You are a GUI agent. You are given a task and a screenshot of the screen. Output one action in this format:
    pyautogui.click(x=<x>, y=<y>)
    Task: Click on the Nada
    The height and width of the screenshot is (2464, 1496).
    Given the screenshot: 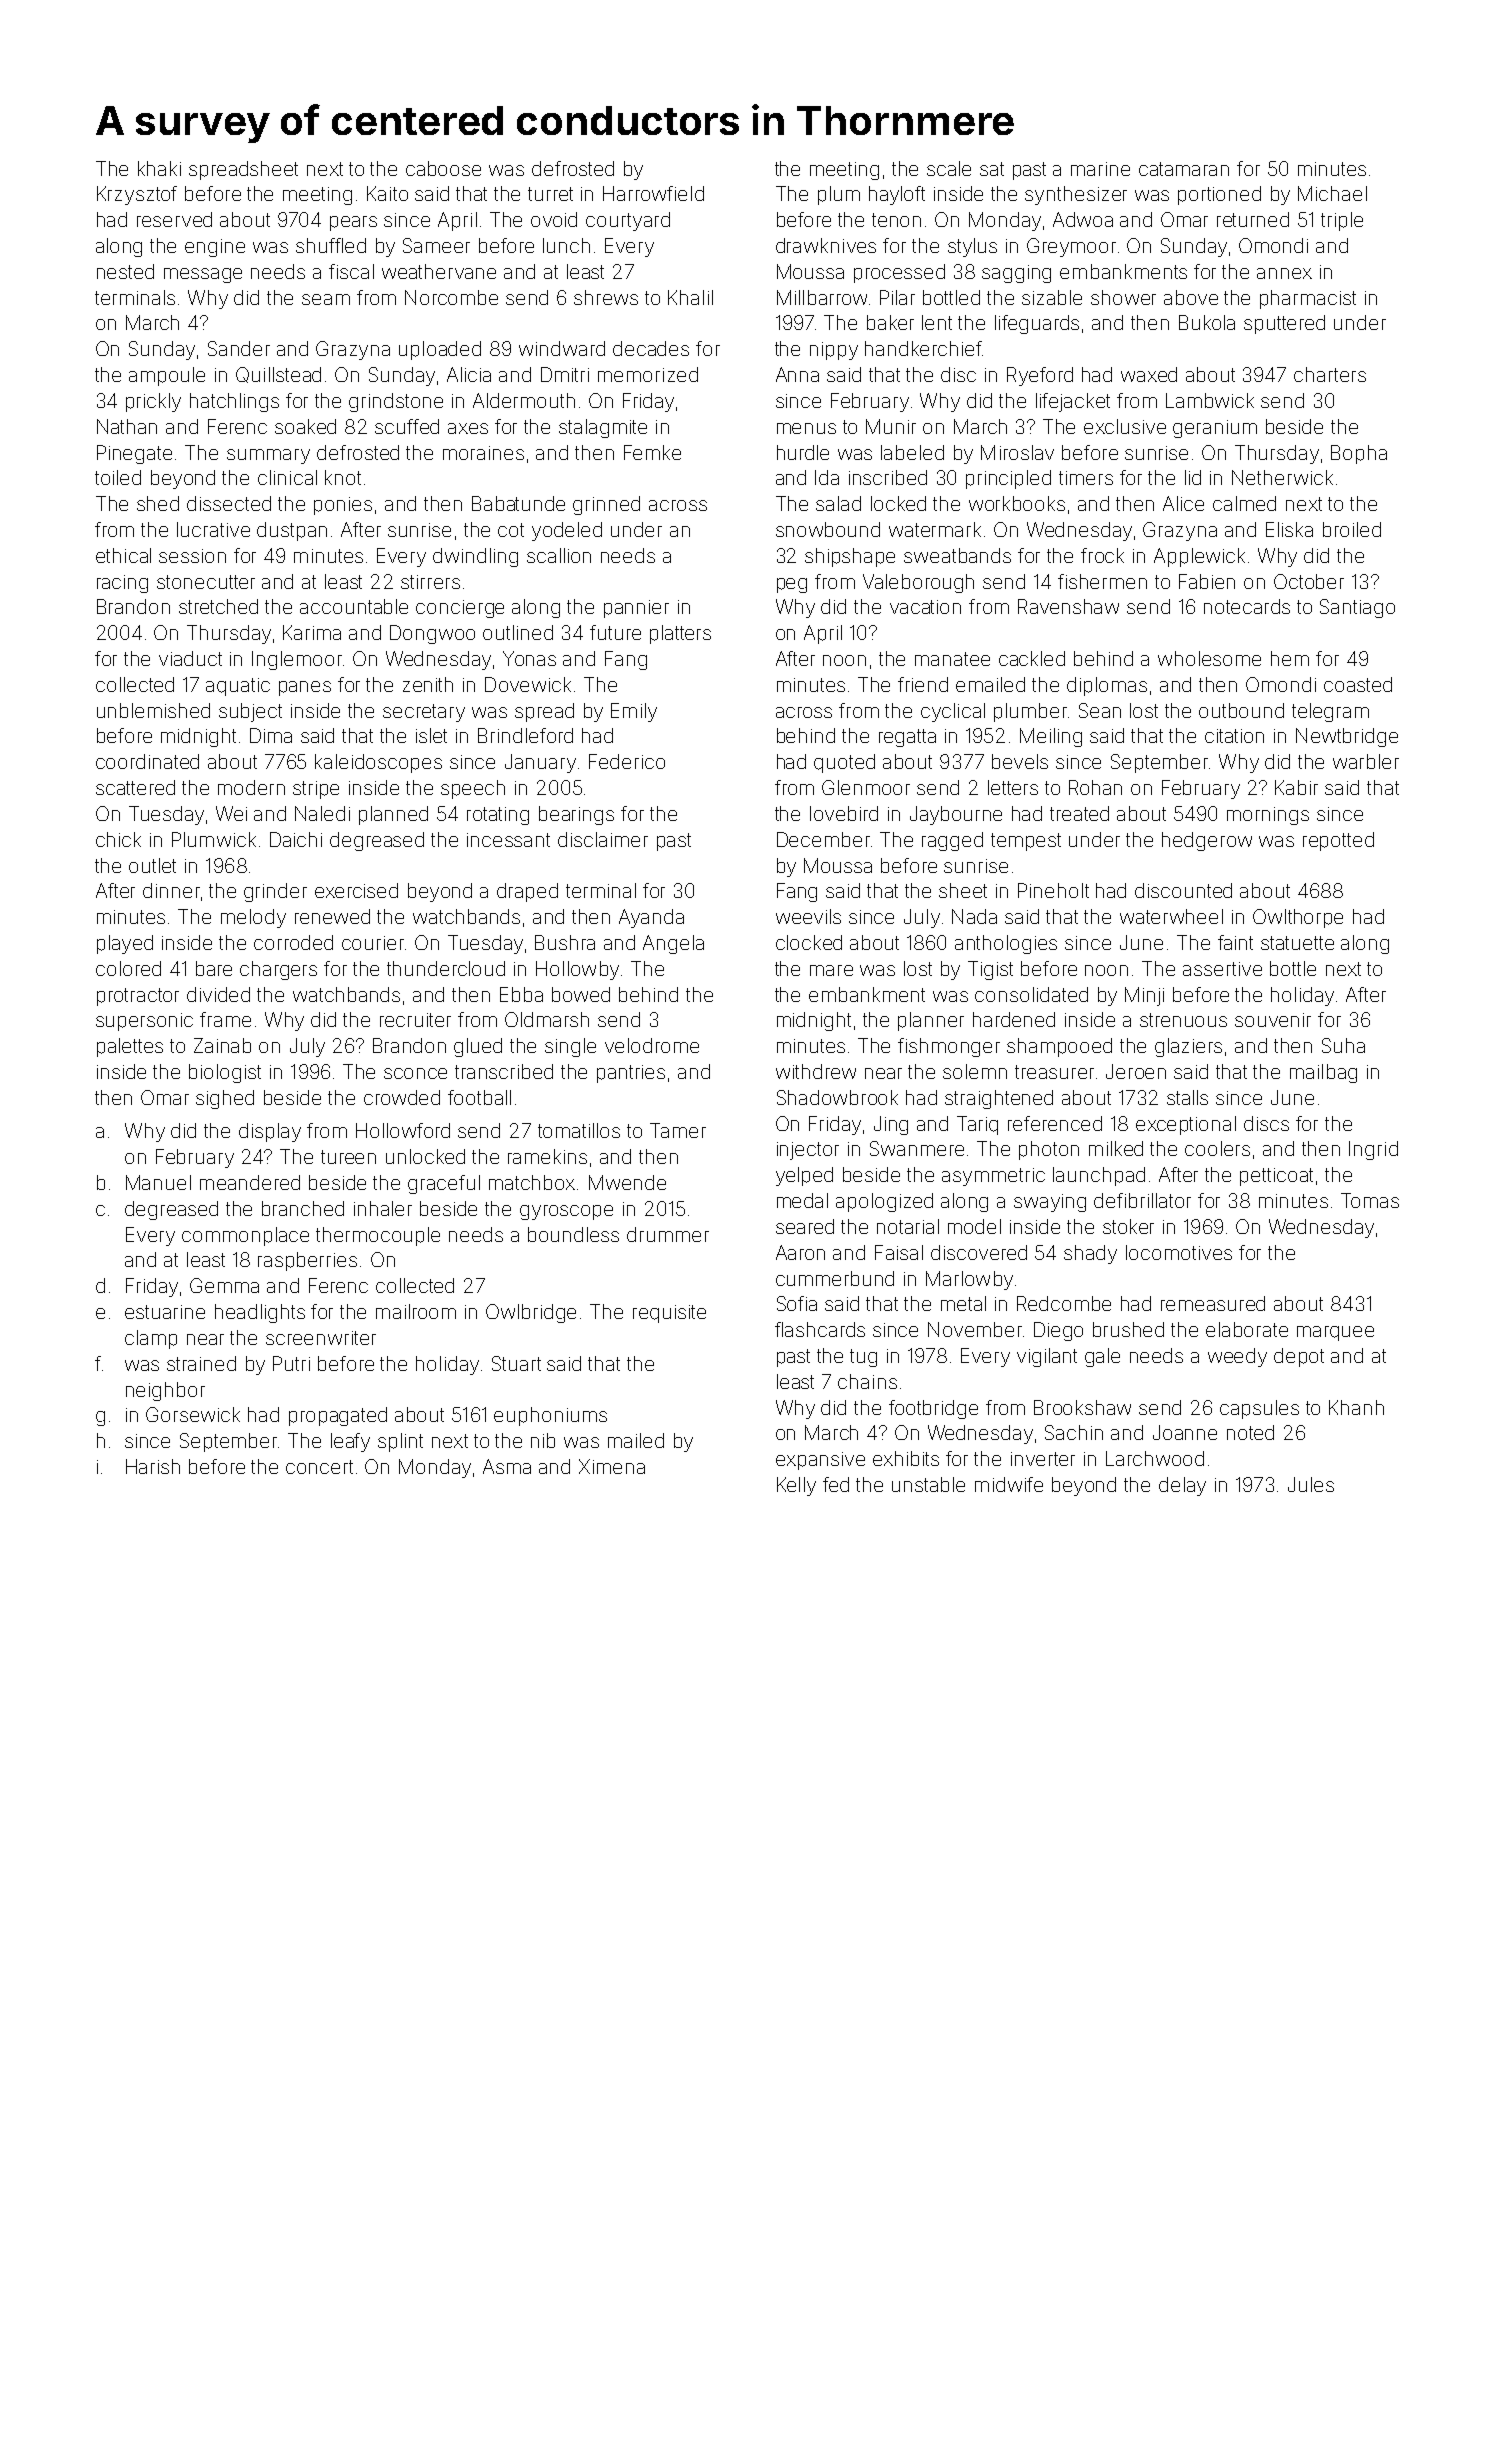 What is the action you would take?
    pyautogui.click(x=974, y=916)
